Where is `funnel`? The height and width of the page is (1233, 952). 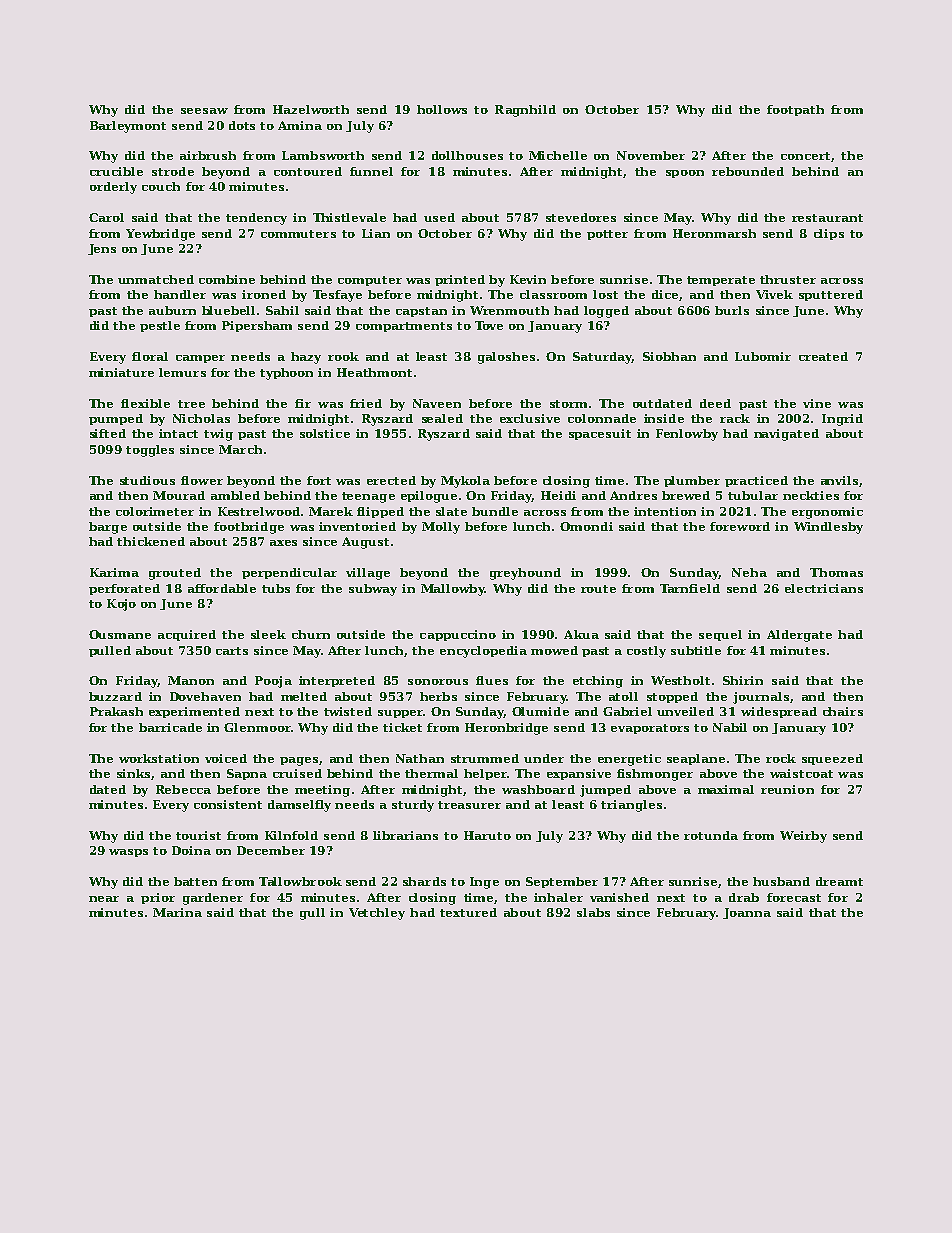 funnel is located at coordinates (371, 171).
